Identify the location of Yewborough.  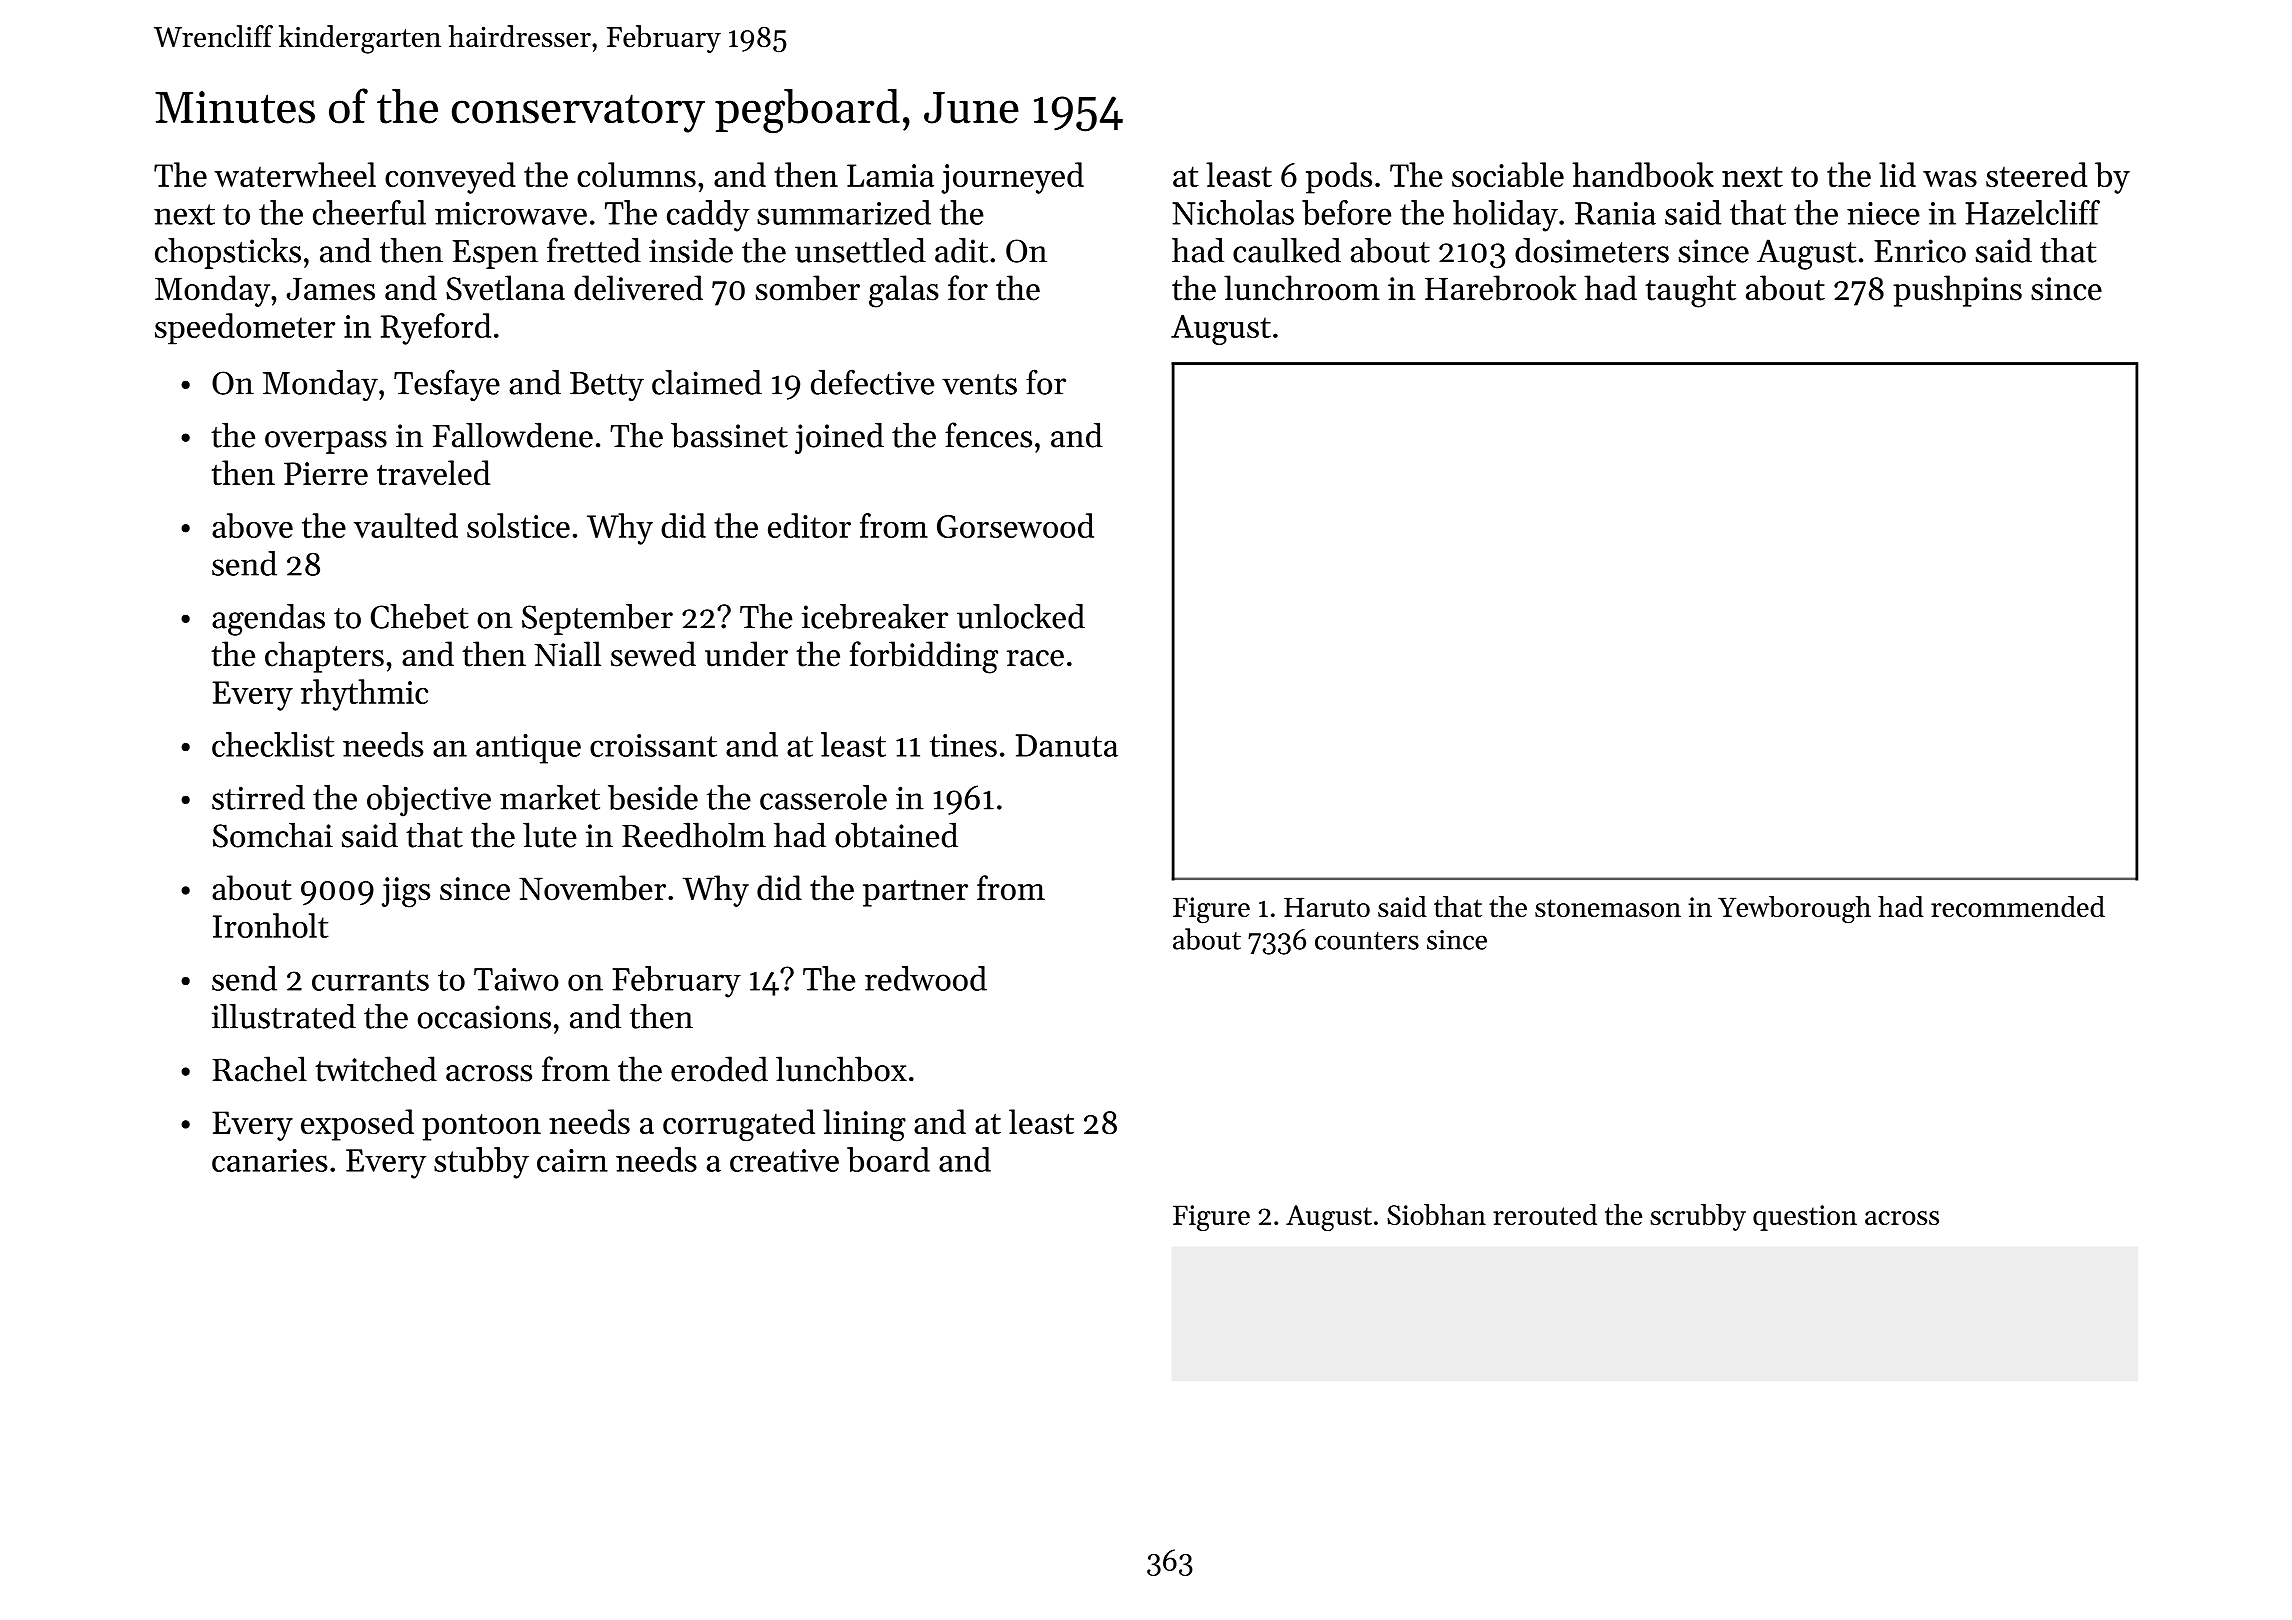
(1794, 910).
